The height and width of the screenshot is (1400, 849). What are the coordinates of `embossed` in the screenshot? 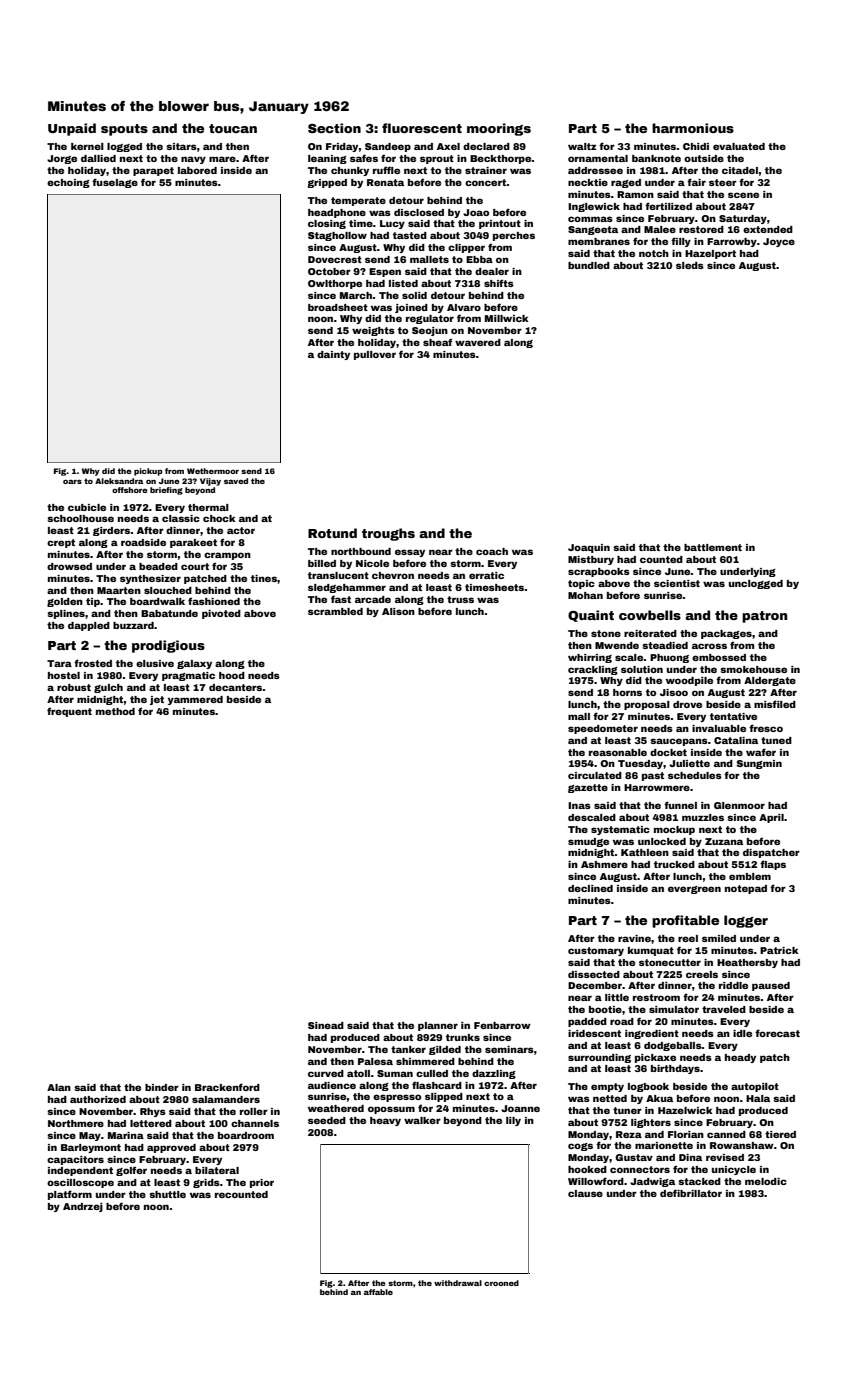 It's located at (719, 657).
